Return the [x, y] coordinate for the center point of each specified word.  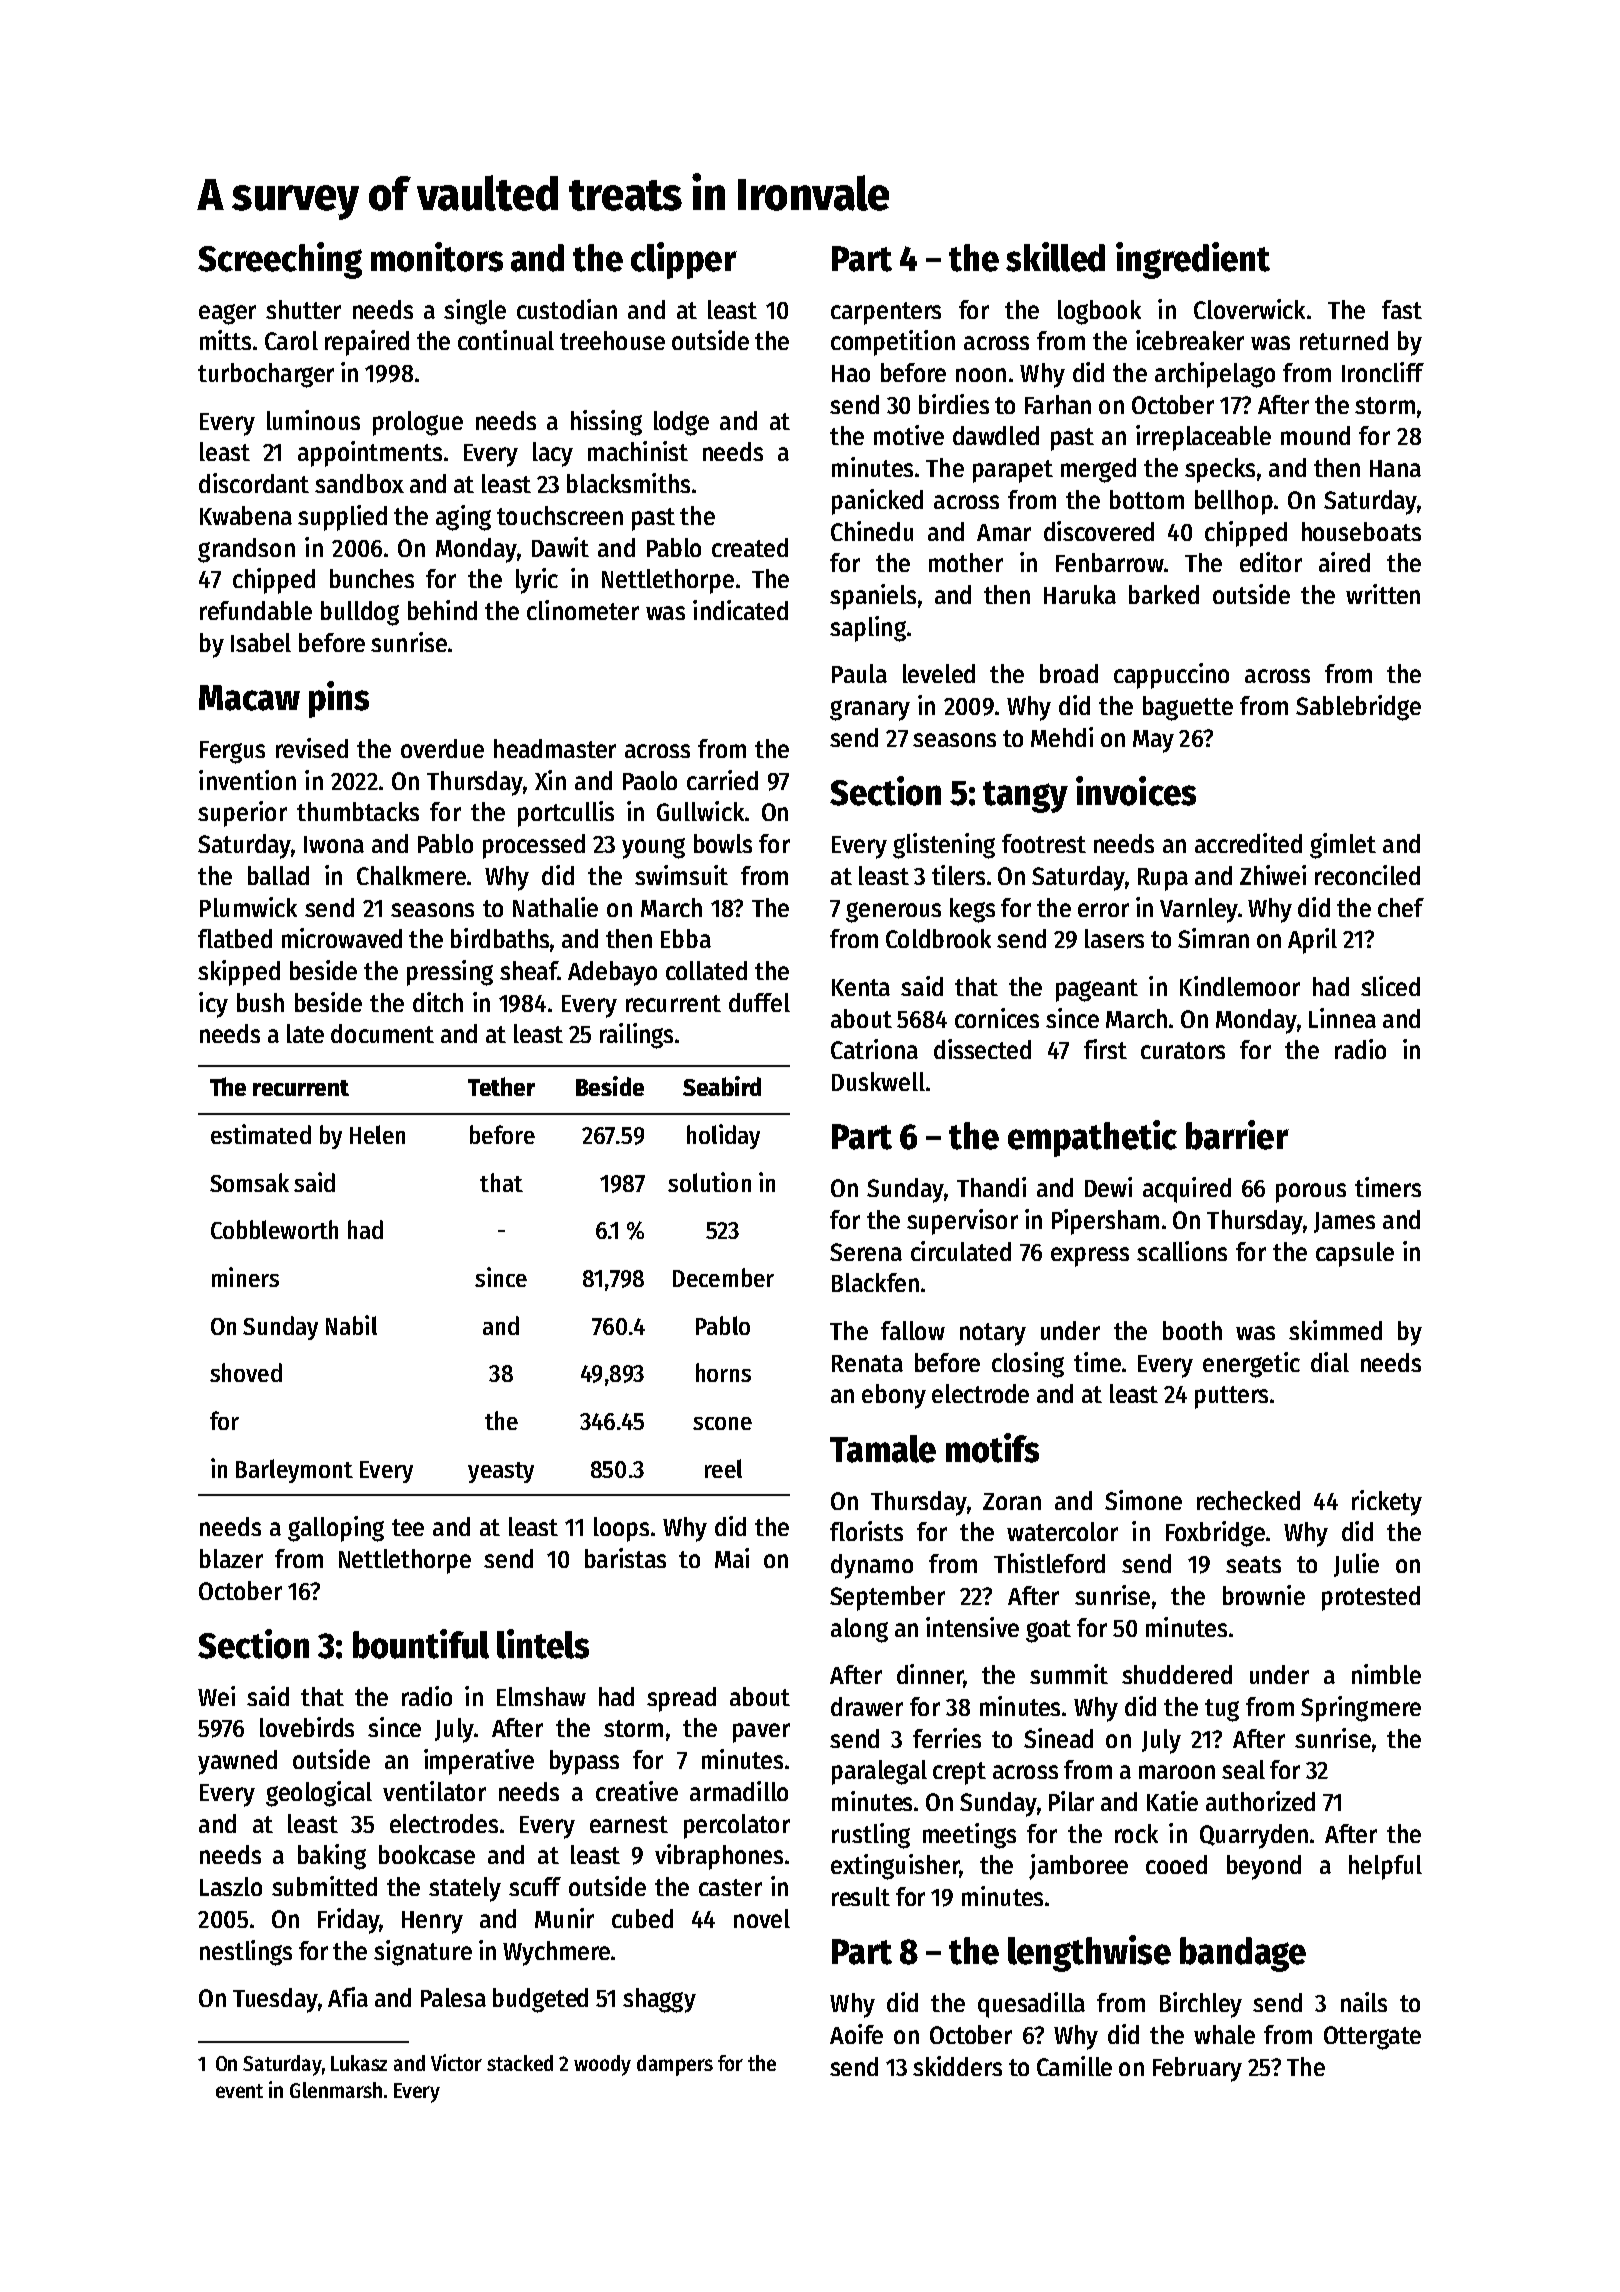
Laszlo [231, 1886]
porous [1311, 1193]
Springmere [1361, 1709]
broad [1069, 673]
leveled [939, 673]
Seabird [722, 1086]
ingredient [1193, 260]
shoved [246, 1372]
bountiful [421, 1644]
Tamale [883, 1449]
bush [260, 1002]
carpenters [886, 313]
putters [1231, 1397]
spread [681, 1699]
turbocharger [266, 375]
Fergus [232, 752]
